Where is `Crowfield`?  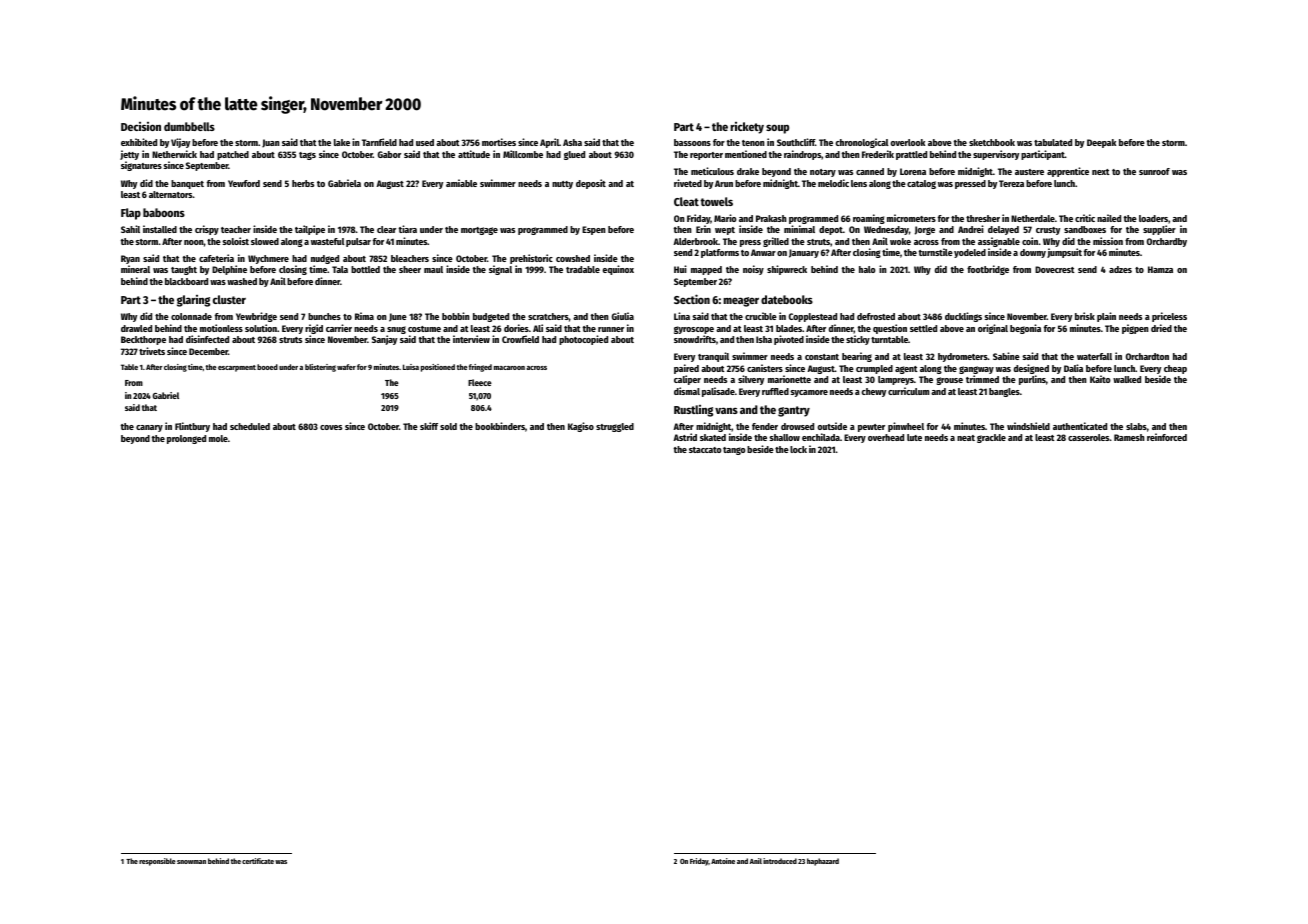
Crowfield is located at coordinates (520, 339).
